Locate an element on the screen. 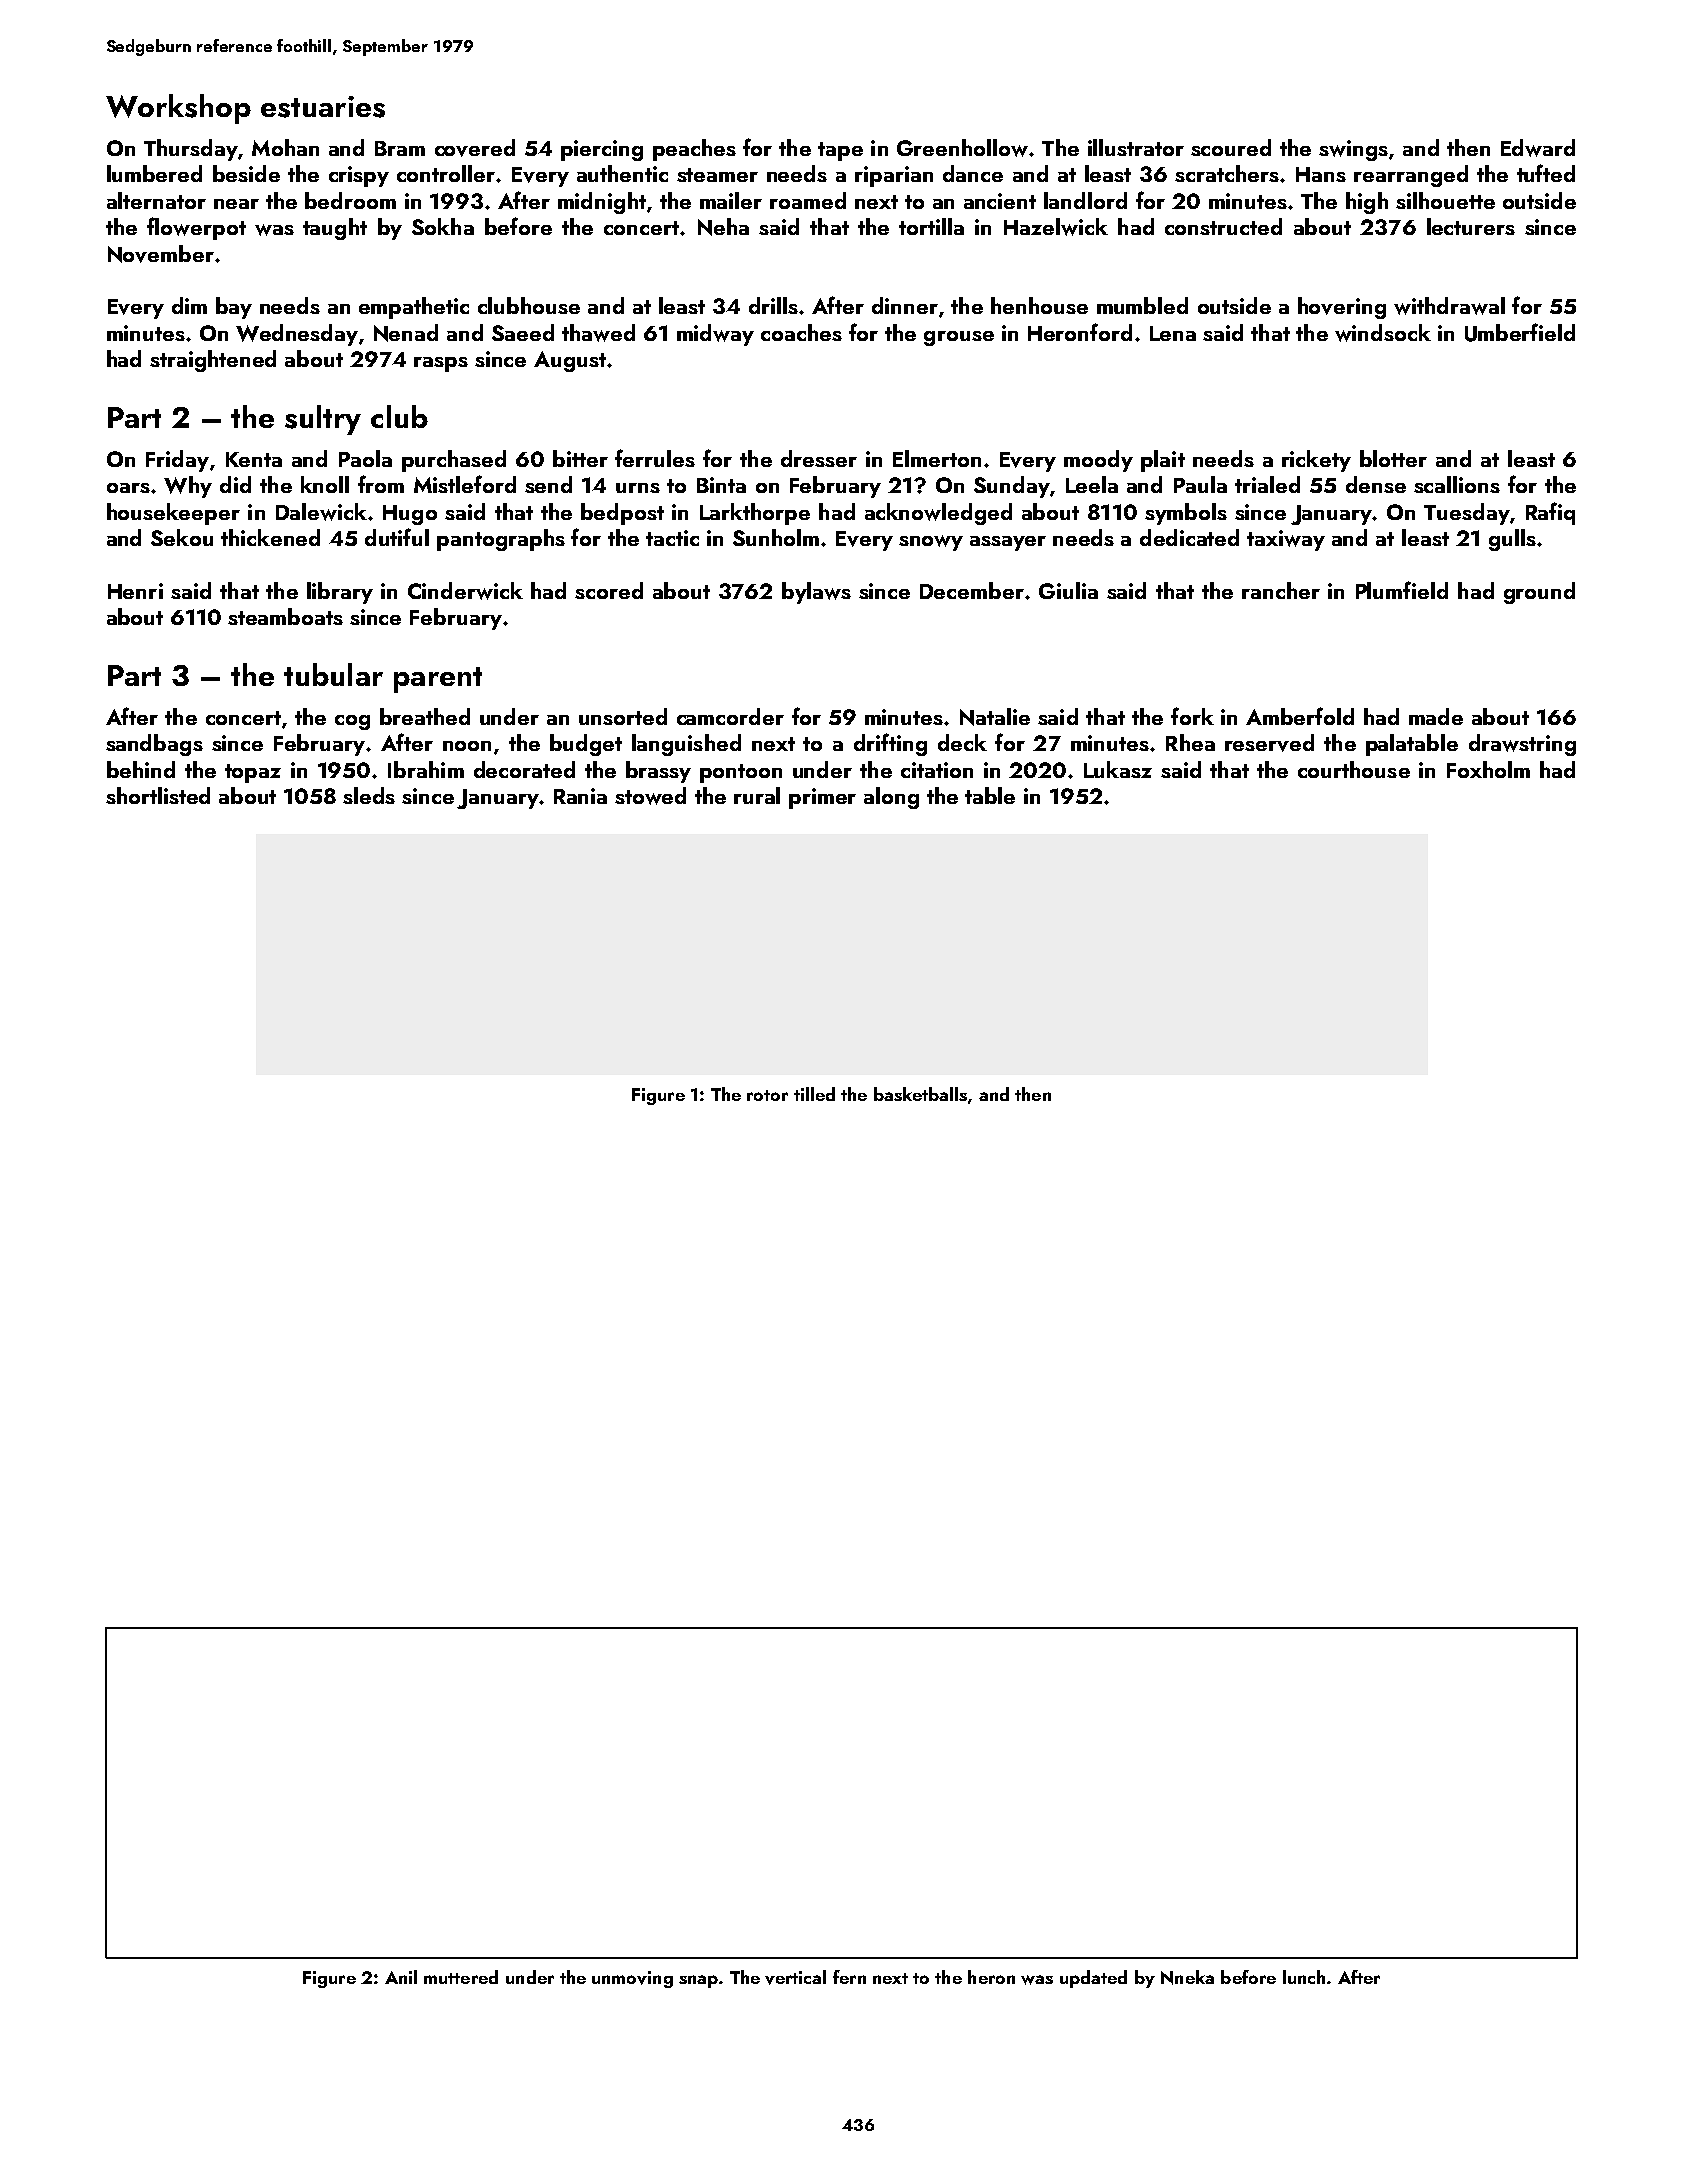  muttered is located at coordinates (461, 1977).
